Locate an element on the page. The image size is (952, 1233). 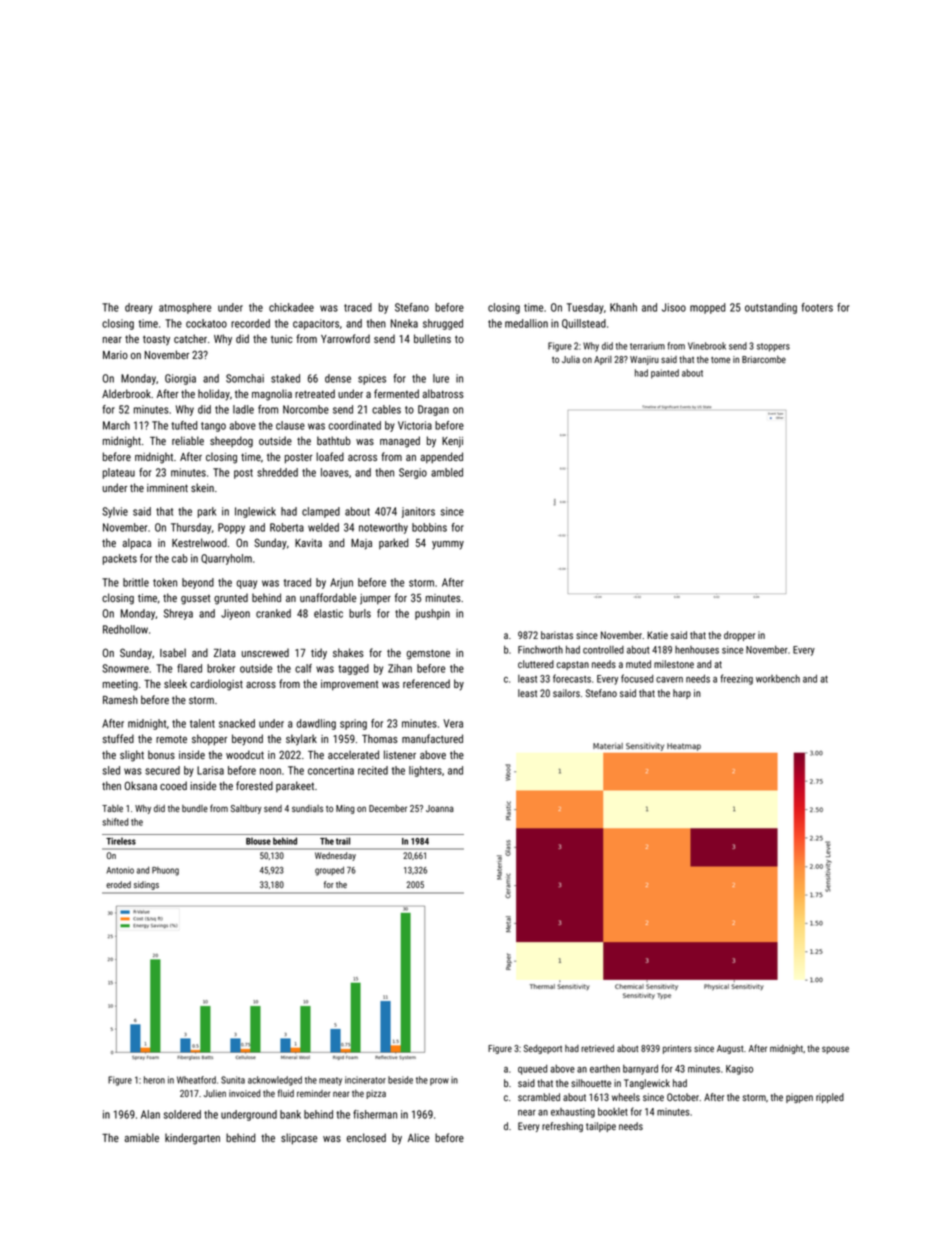
dropper is located at coordinates (739, 636).
